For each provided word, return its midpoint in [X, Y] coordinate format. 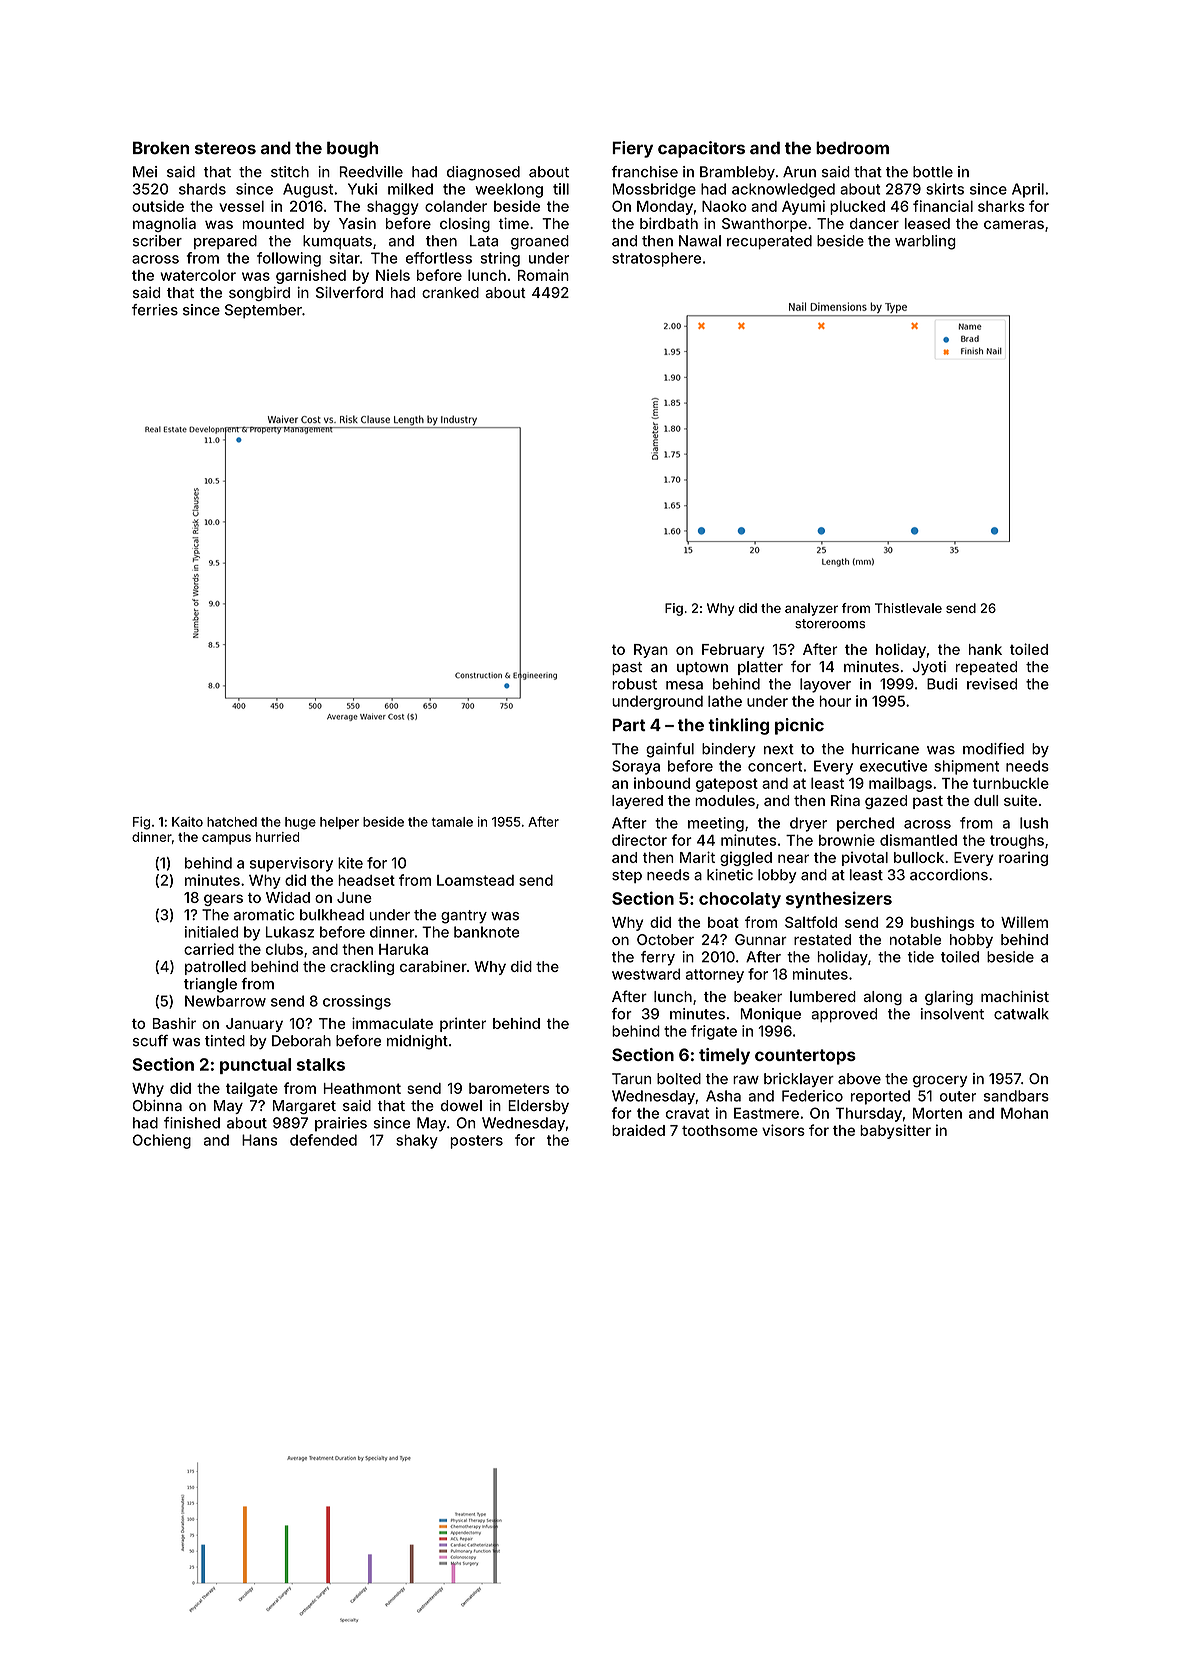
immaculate [392, 1023]
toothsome [720, 1130]
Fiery [632, 149]
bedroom [852, 147]
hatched [232, 822]
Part [629, 724]
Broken [161, 147]
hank [985, 649]
